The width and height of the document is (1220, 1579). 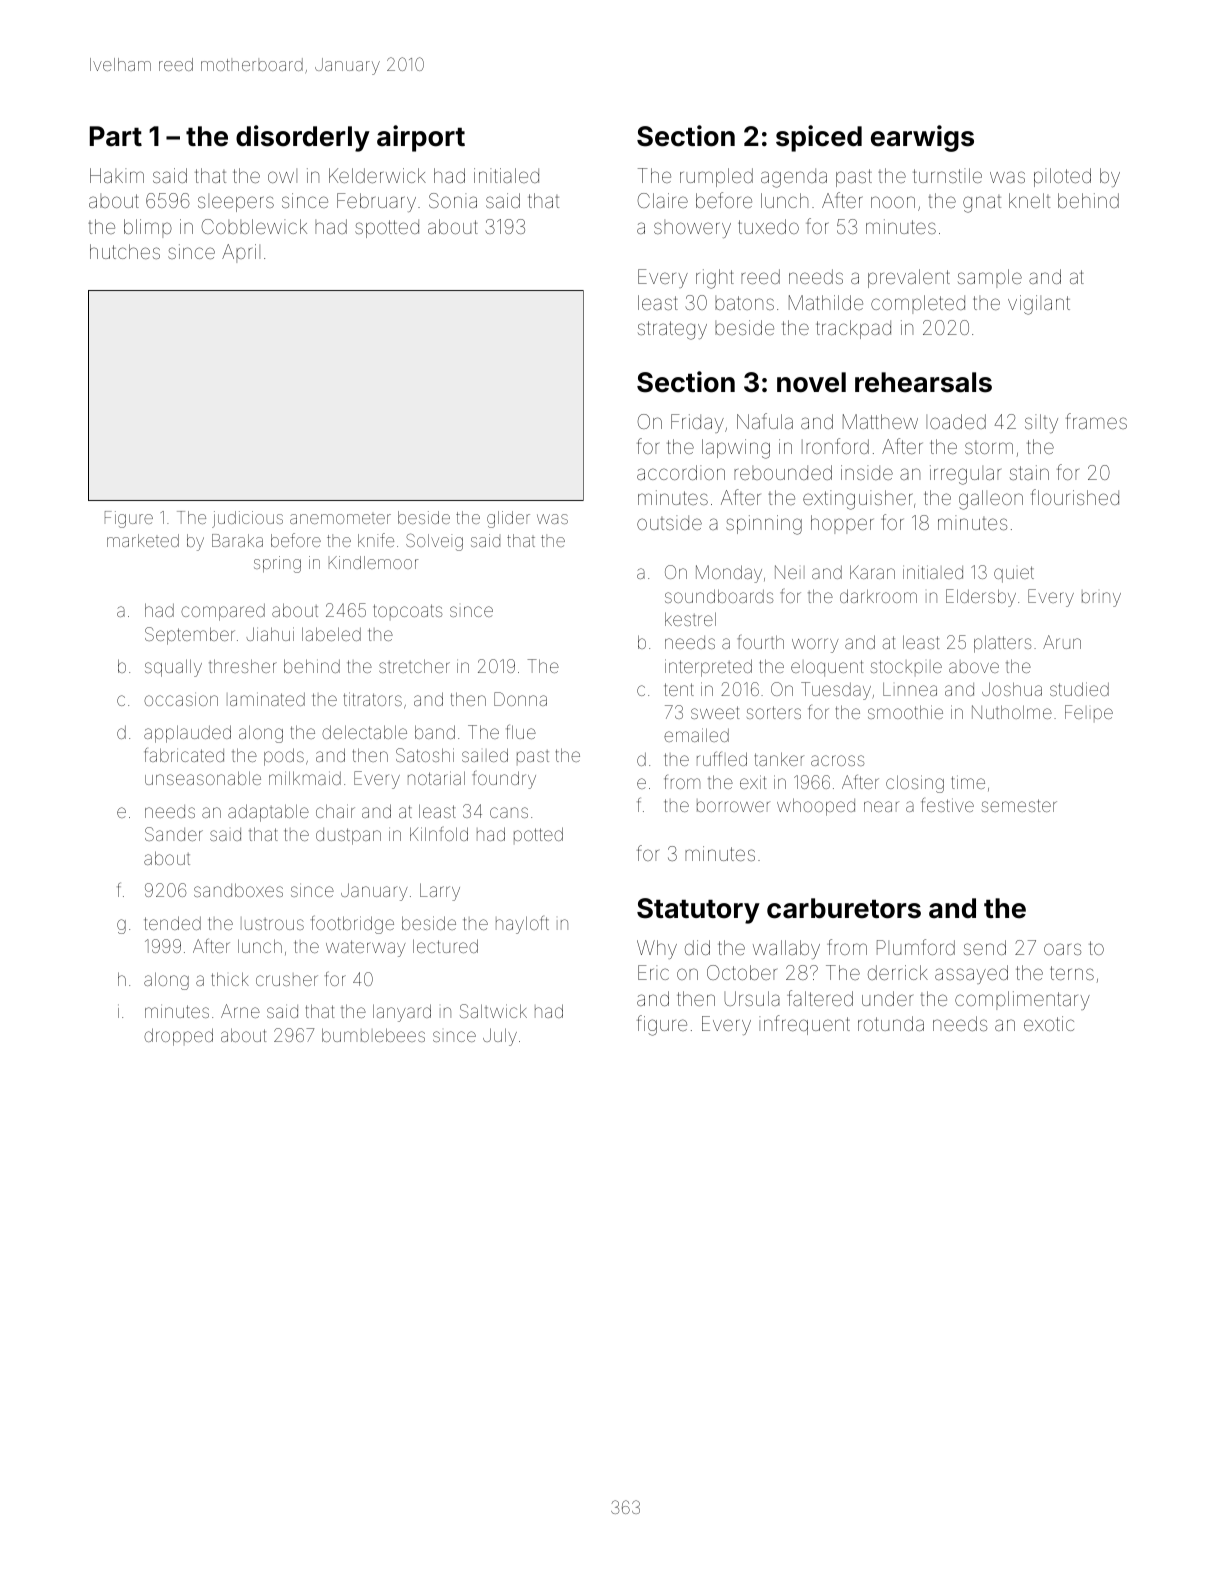 I want to click on delectable, so click(x=364, y=732).
